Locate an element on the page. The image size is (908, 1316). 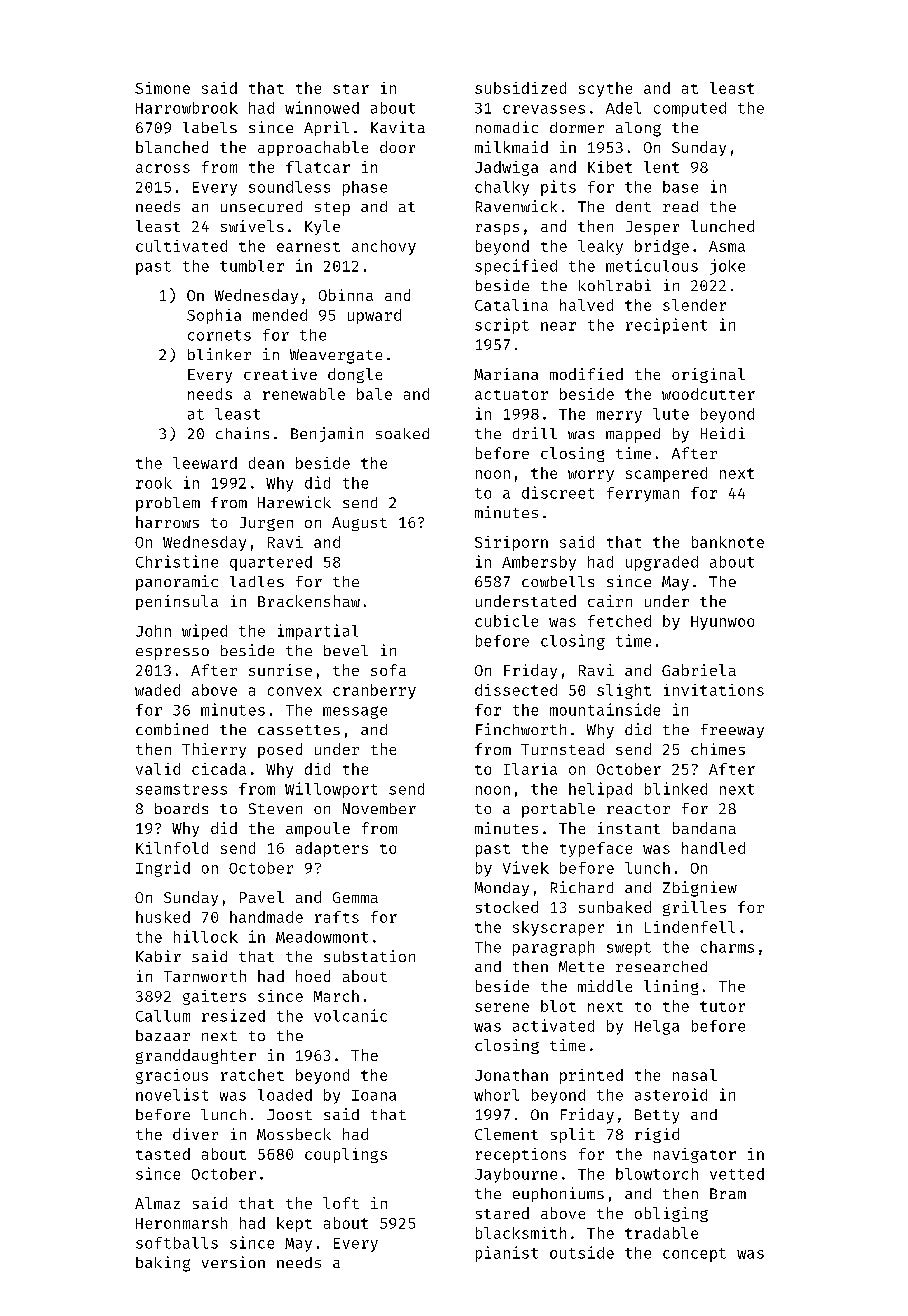
joke is located at coordinates (727, 267).
